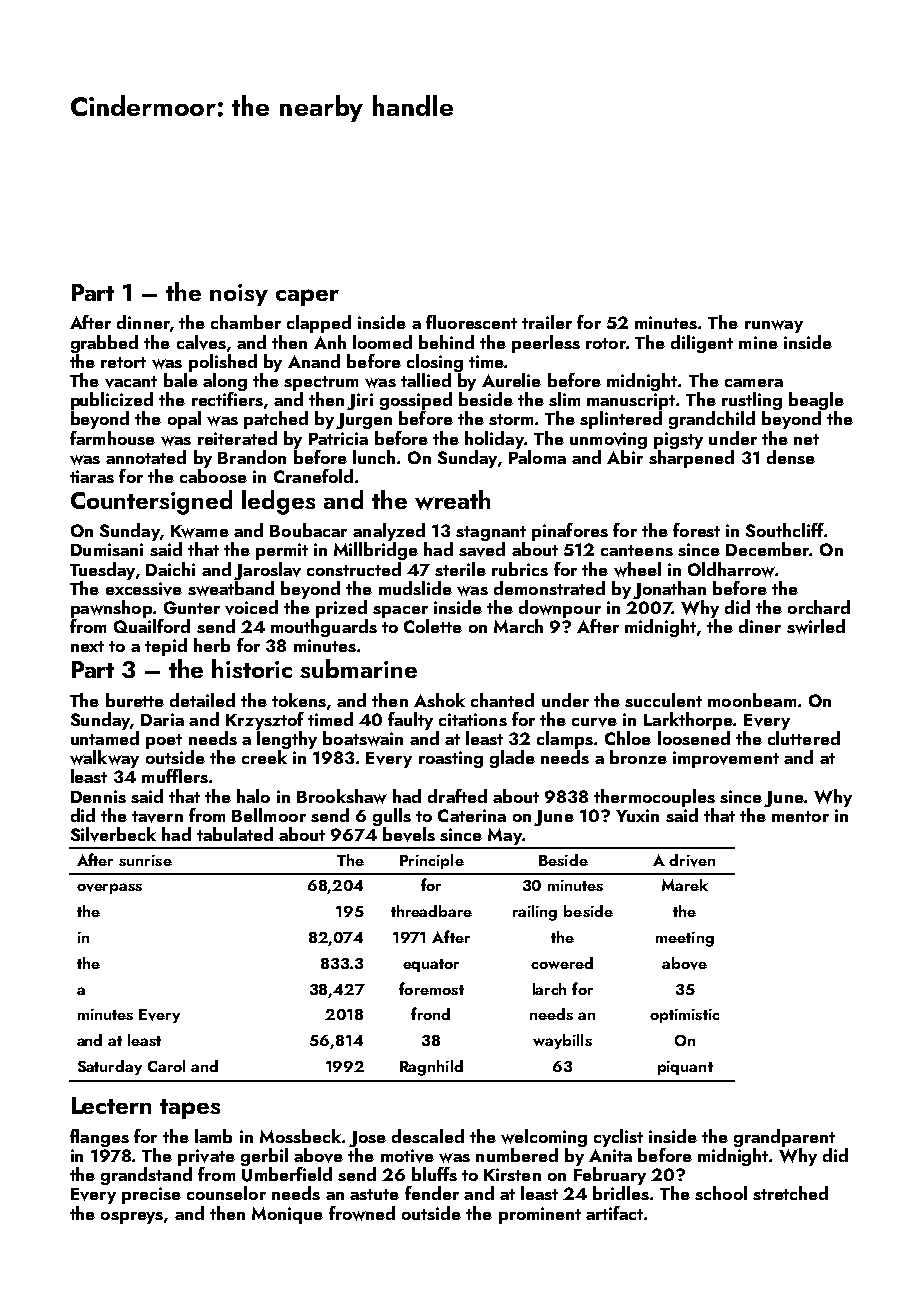 The image size is (924, 1314). What do you see at coordinates (112, 401) in the image?
I see `publicized` at bounding box center [112, 401].
